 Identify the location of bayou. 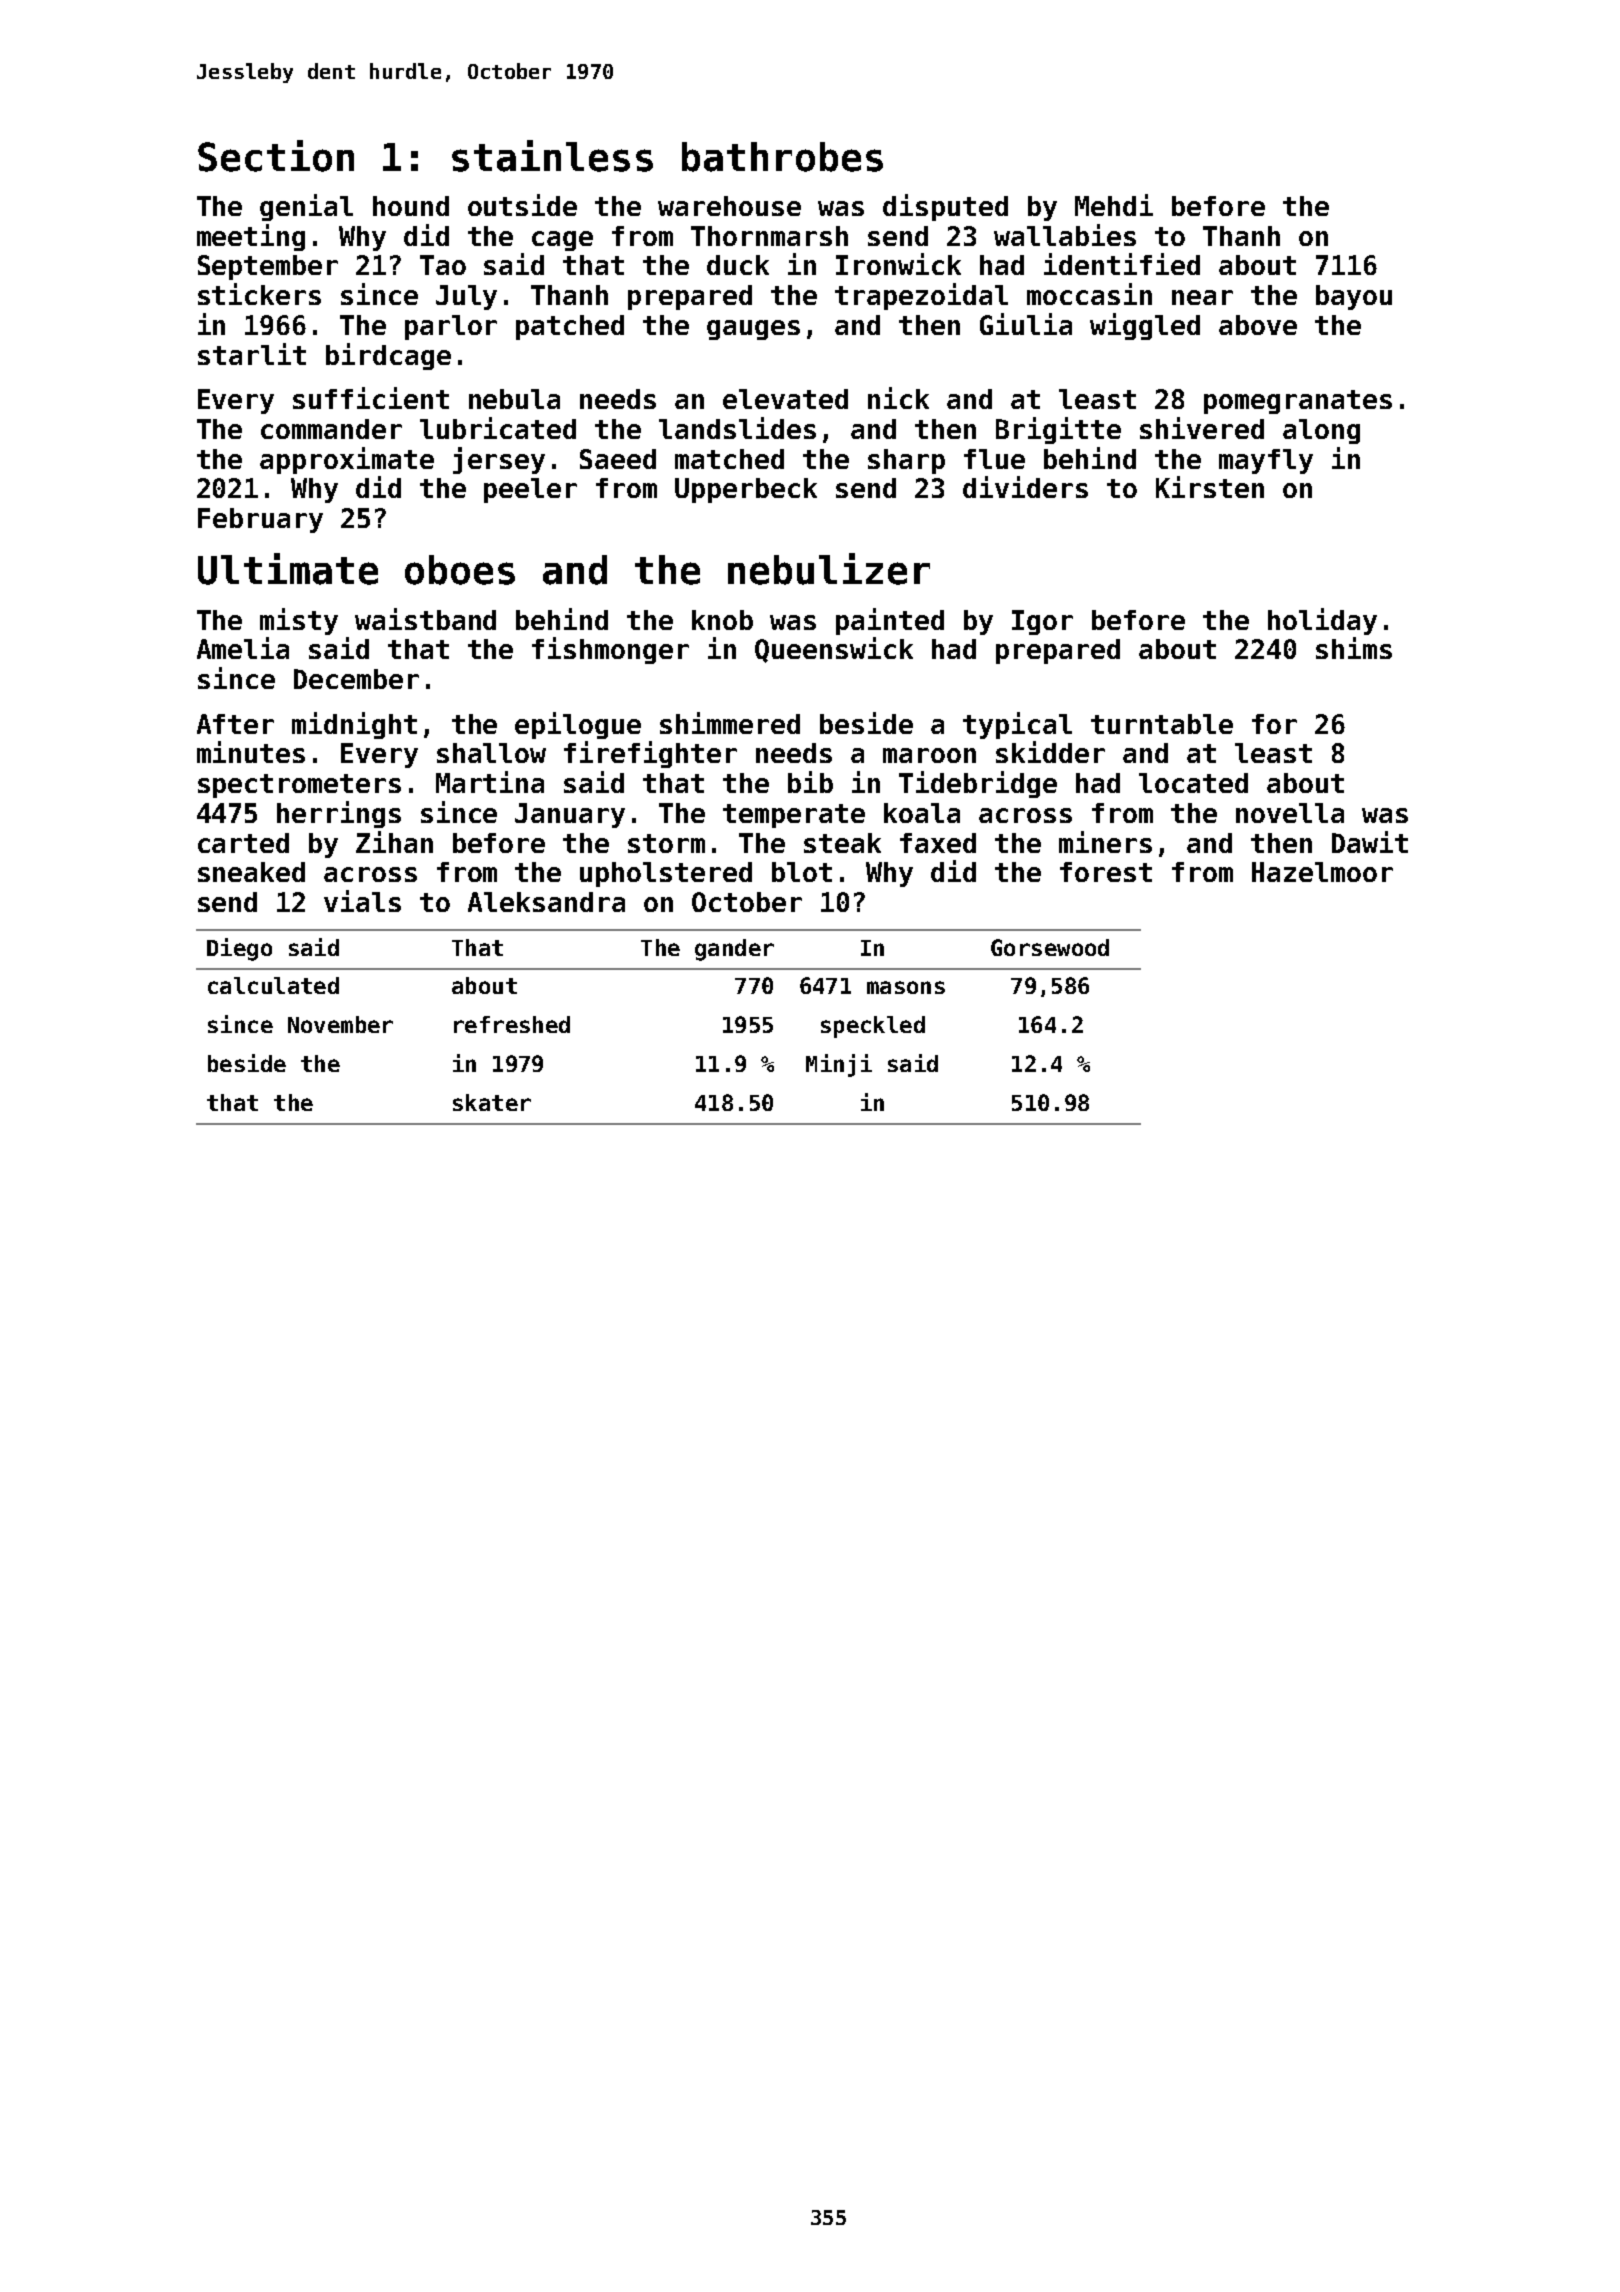
(1354, 297).
